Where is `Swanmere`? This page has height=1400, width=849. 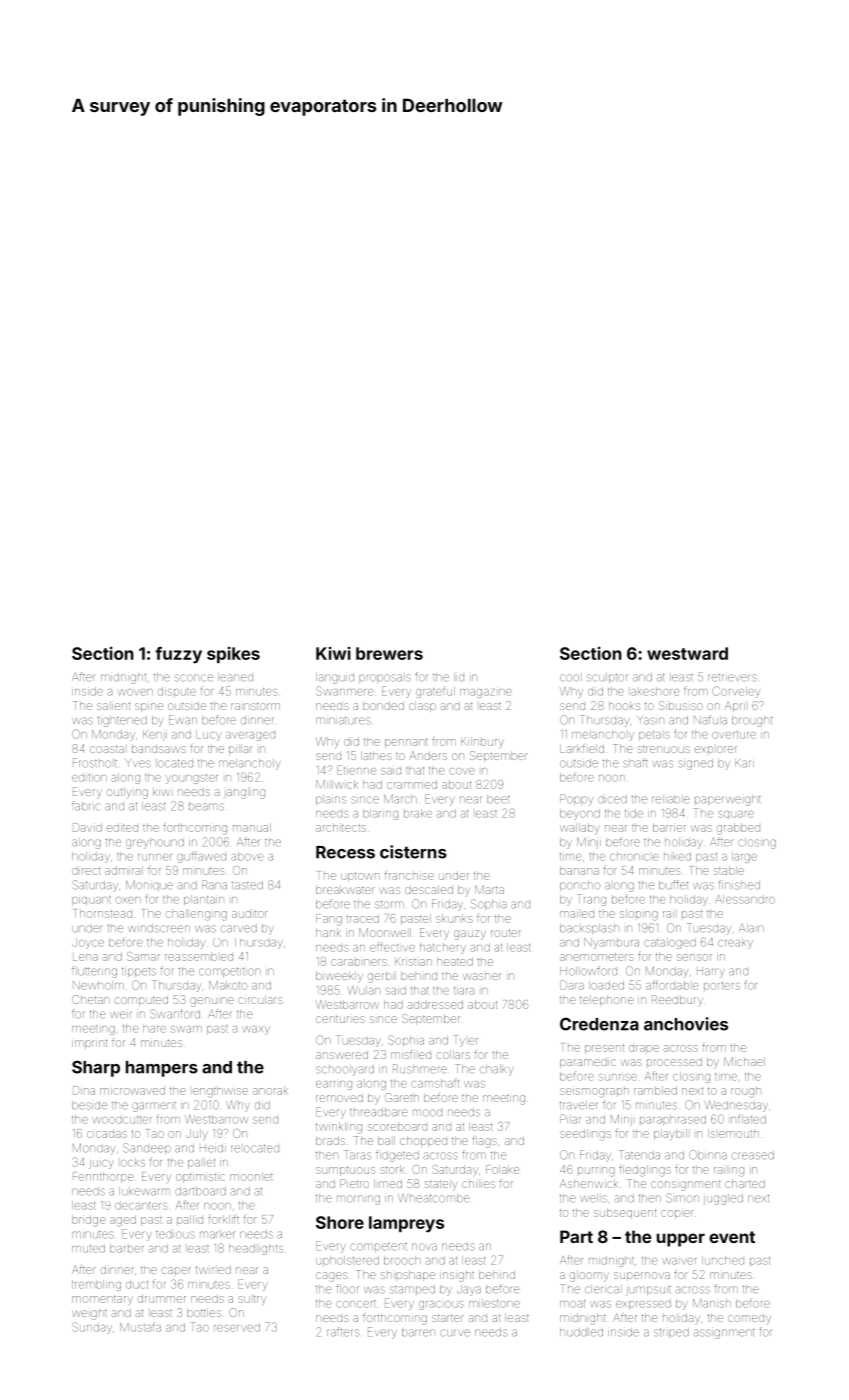
Swanmere is located at coordinates (345, 691).
